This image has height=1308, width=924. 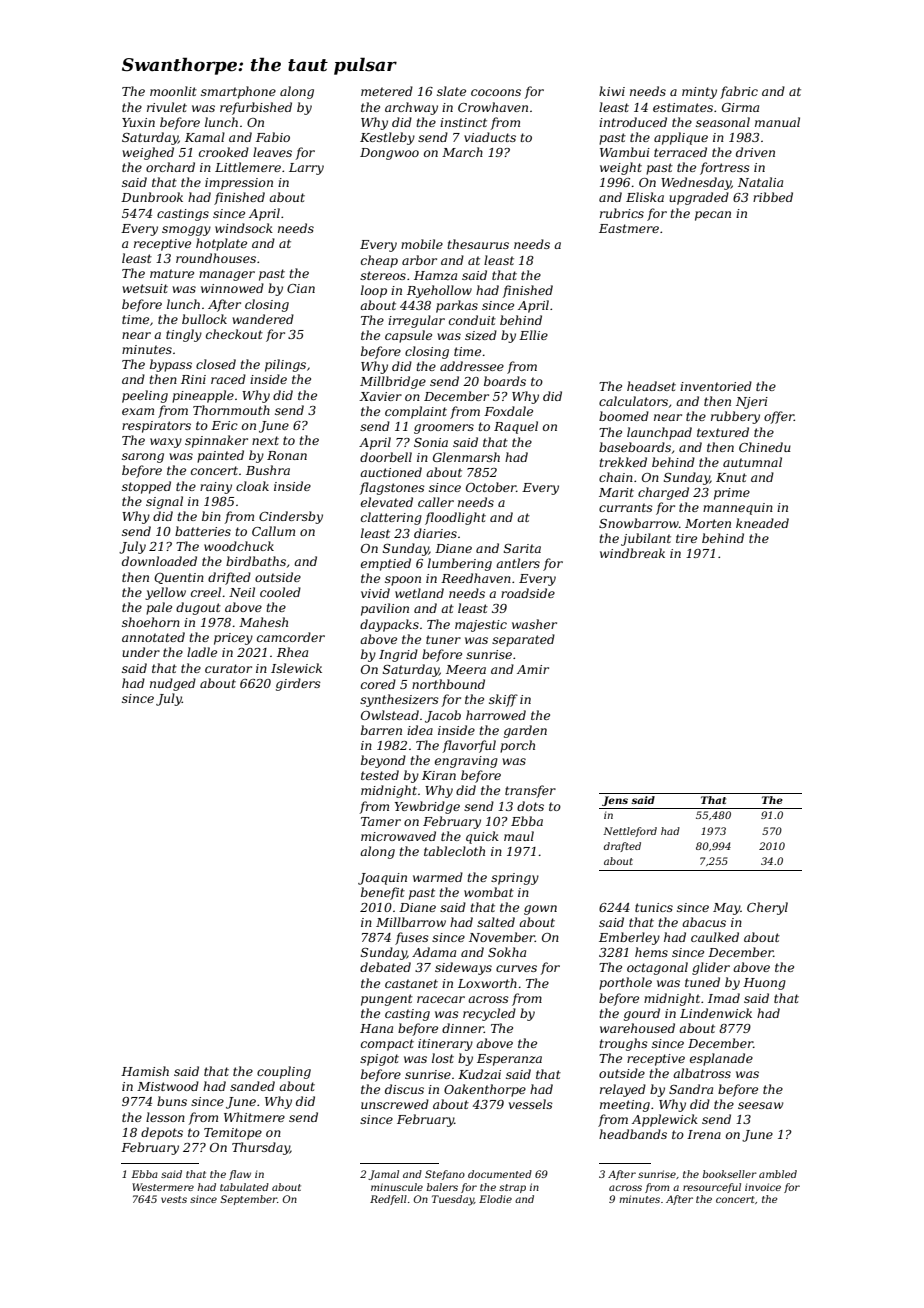 What do you see at coordinates (739, 92) in the image?
I see `fabric` at bounding box center [739, 92].
